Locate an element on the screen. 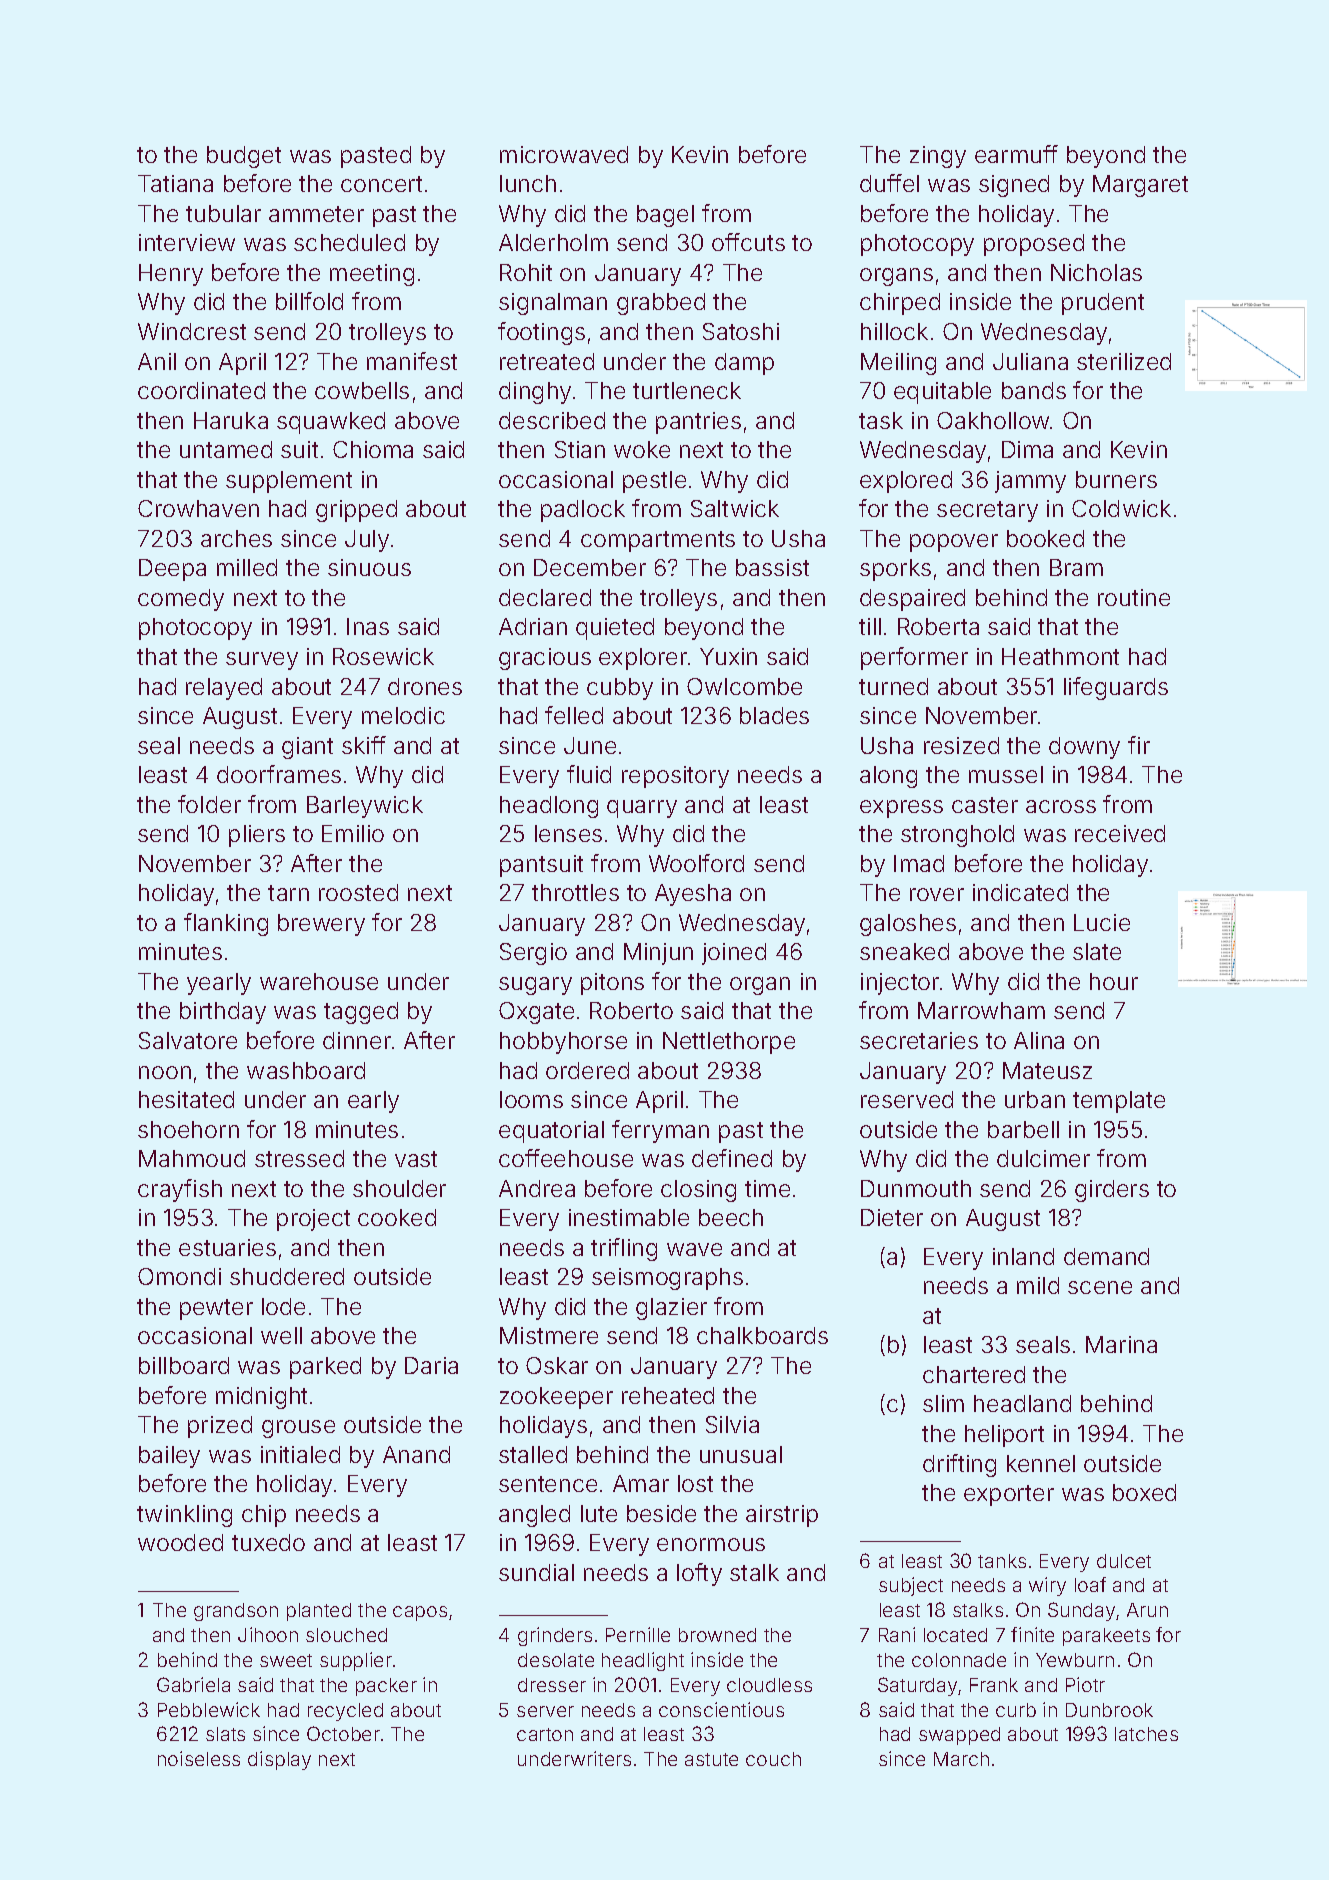 This screenshot has height=1880, width=1329. pantries is located at coordinates (698, 423).
